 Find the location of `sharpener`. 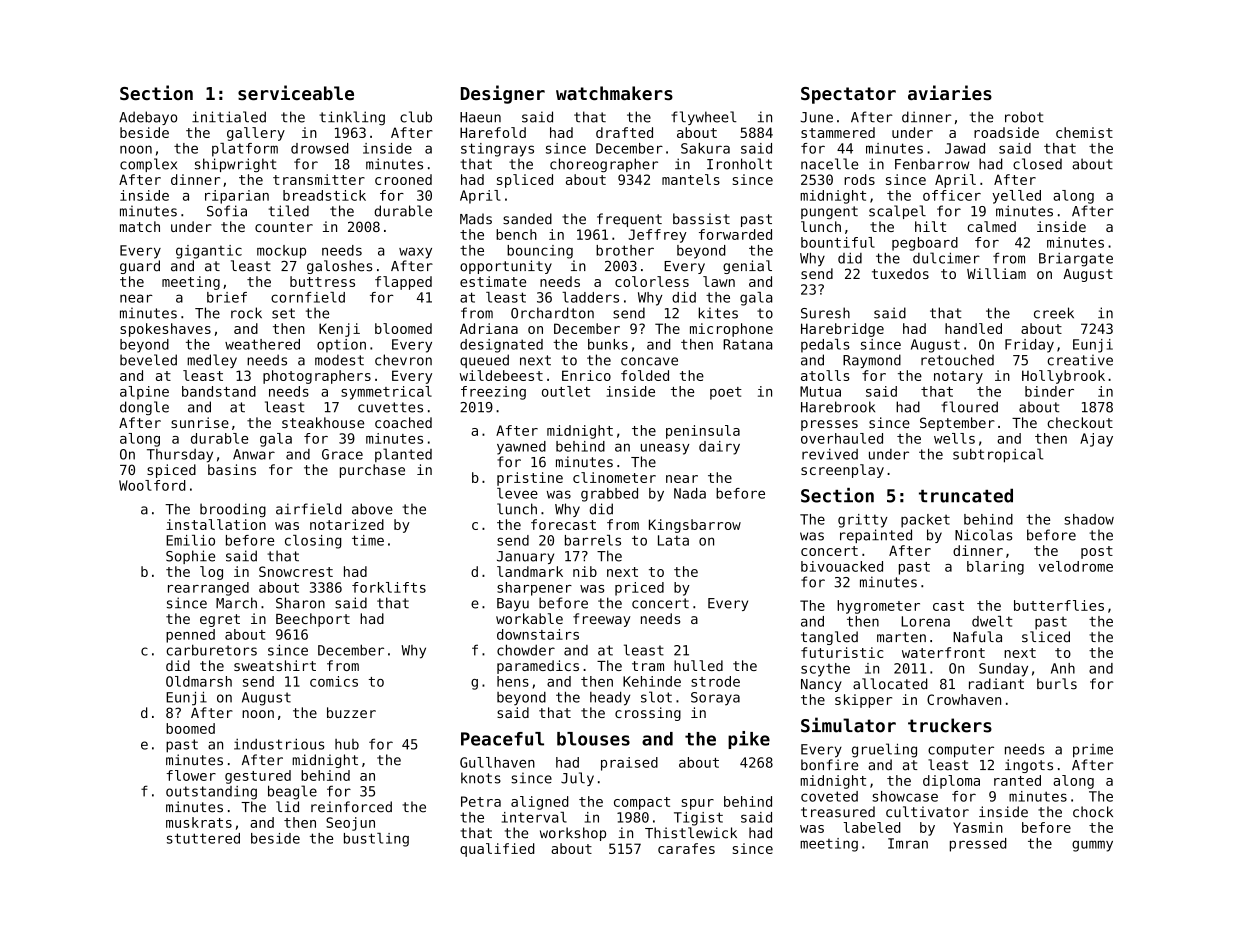

sharpener is located at coordinates (534, 589).
